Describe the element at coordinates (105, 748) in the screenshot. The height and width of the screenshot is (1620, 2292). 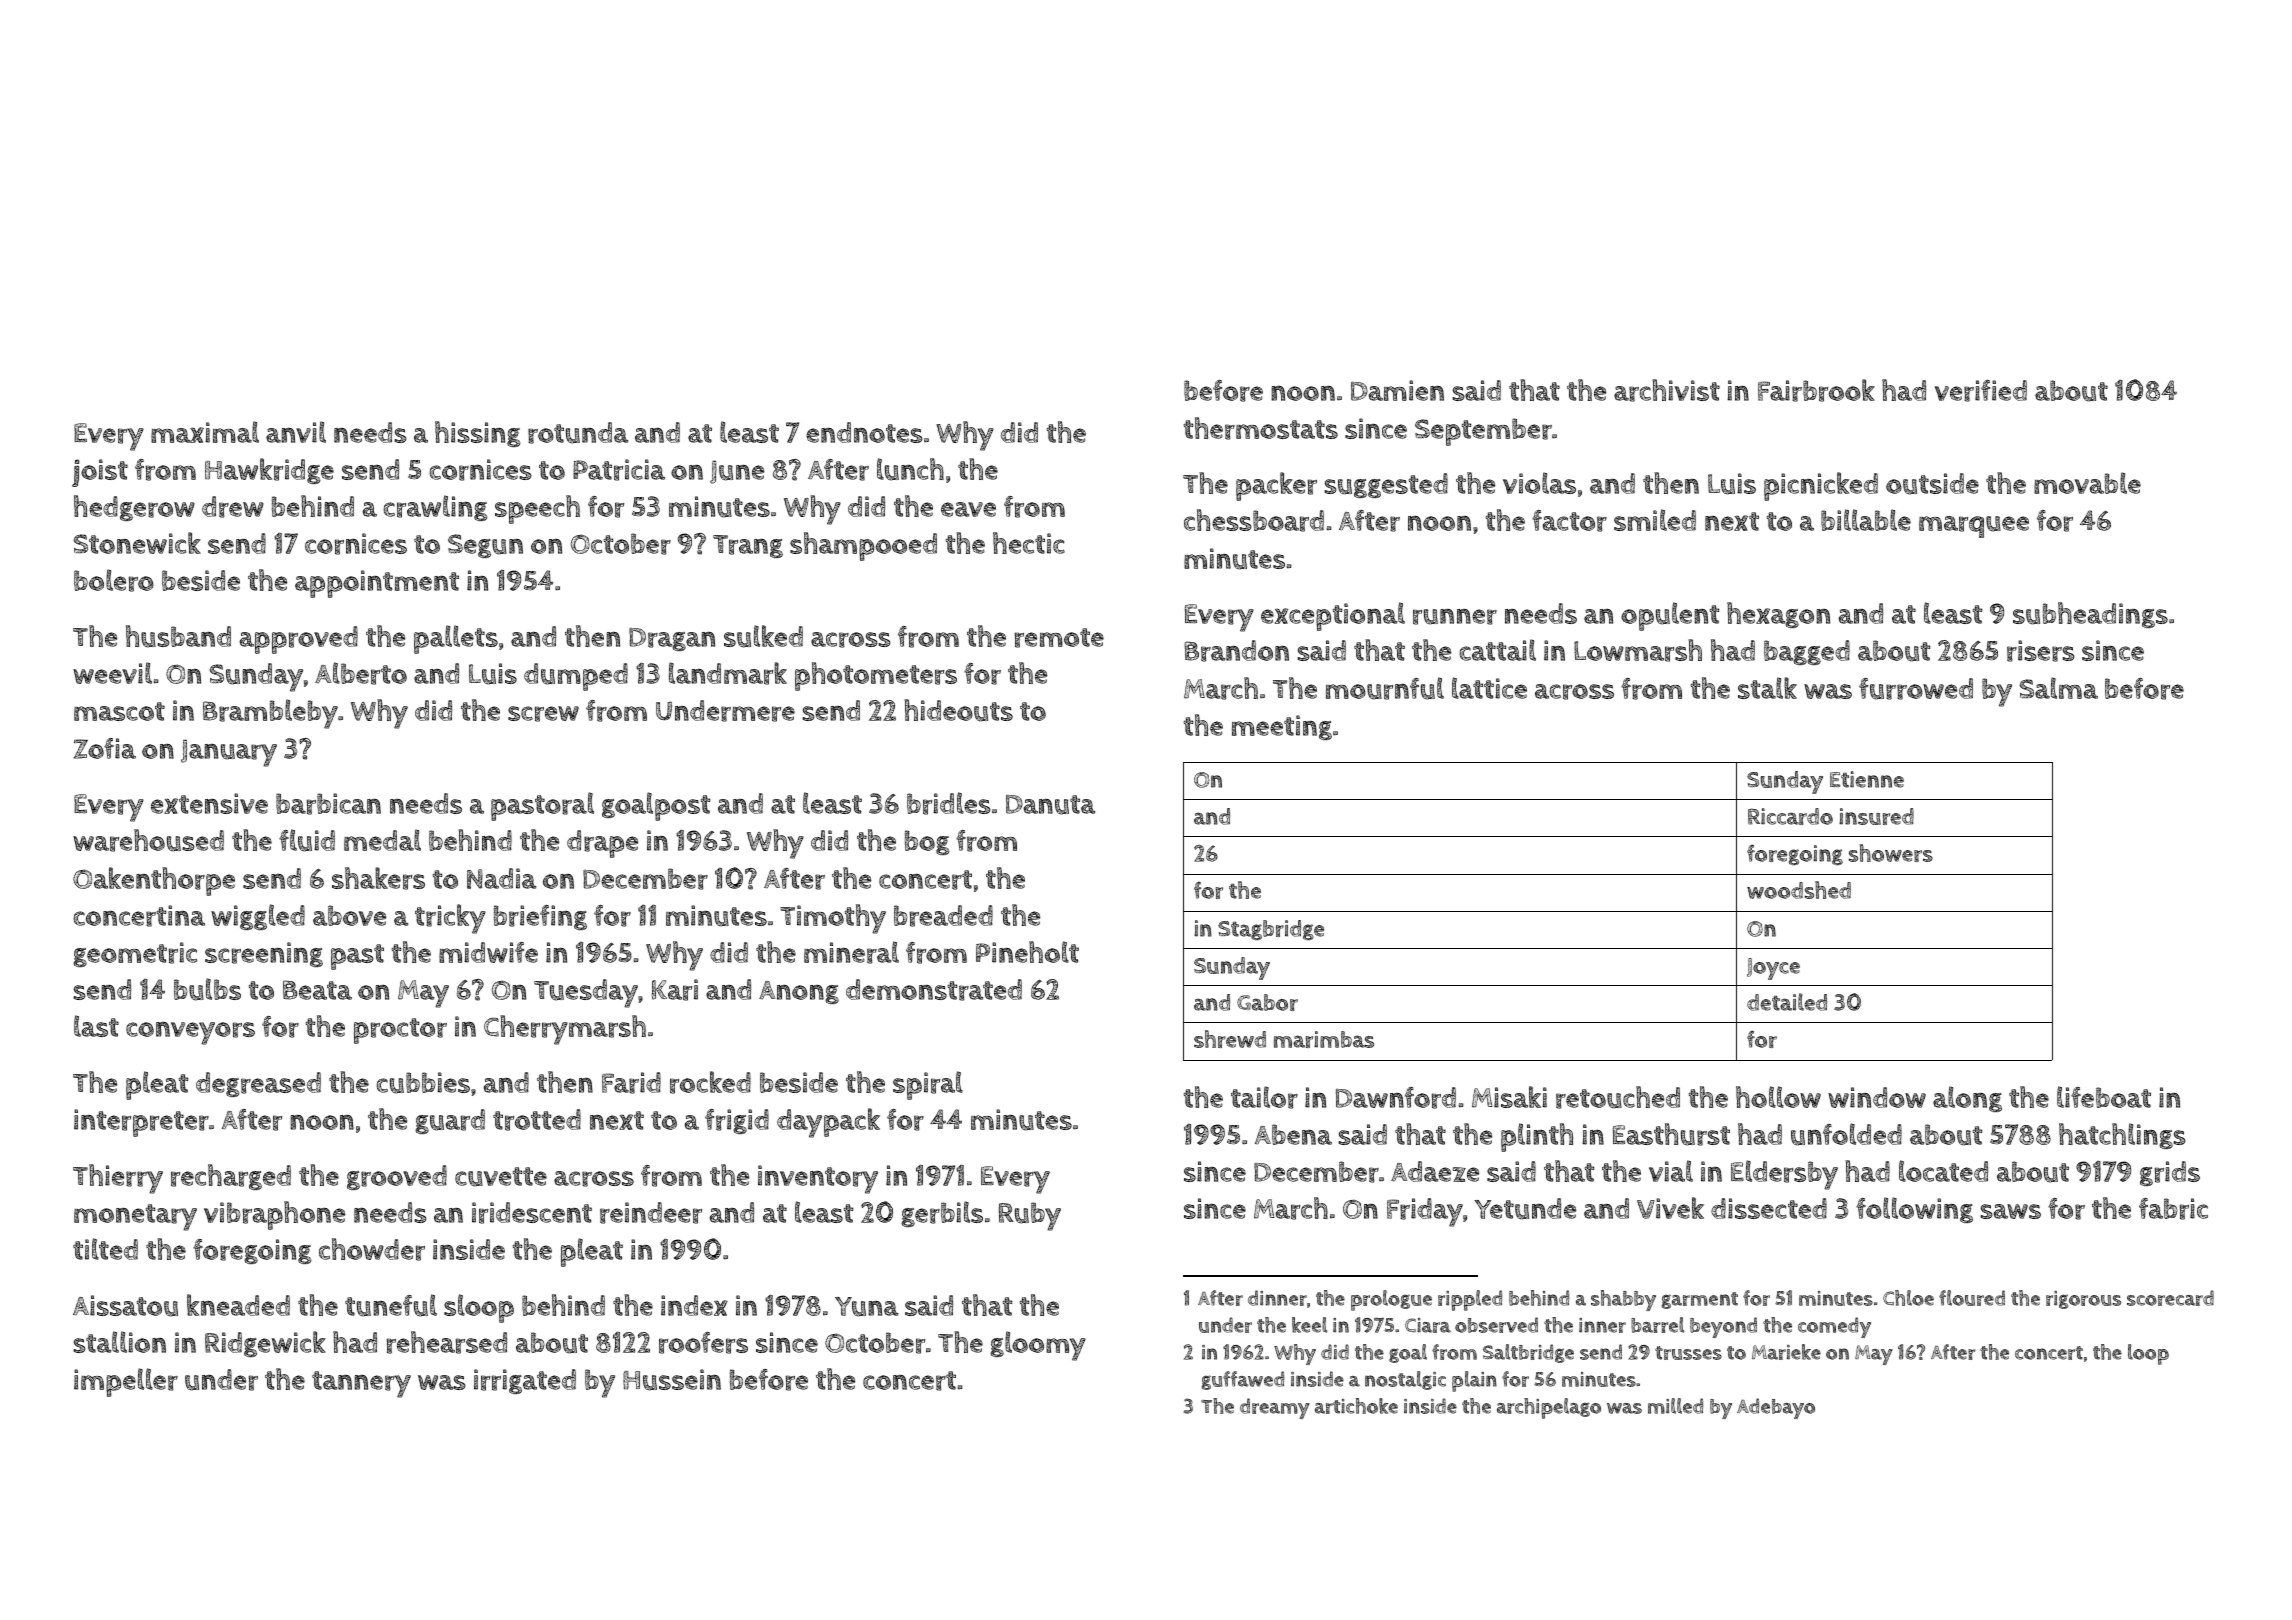
I see `Zofia` at that location.
